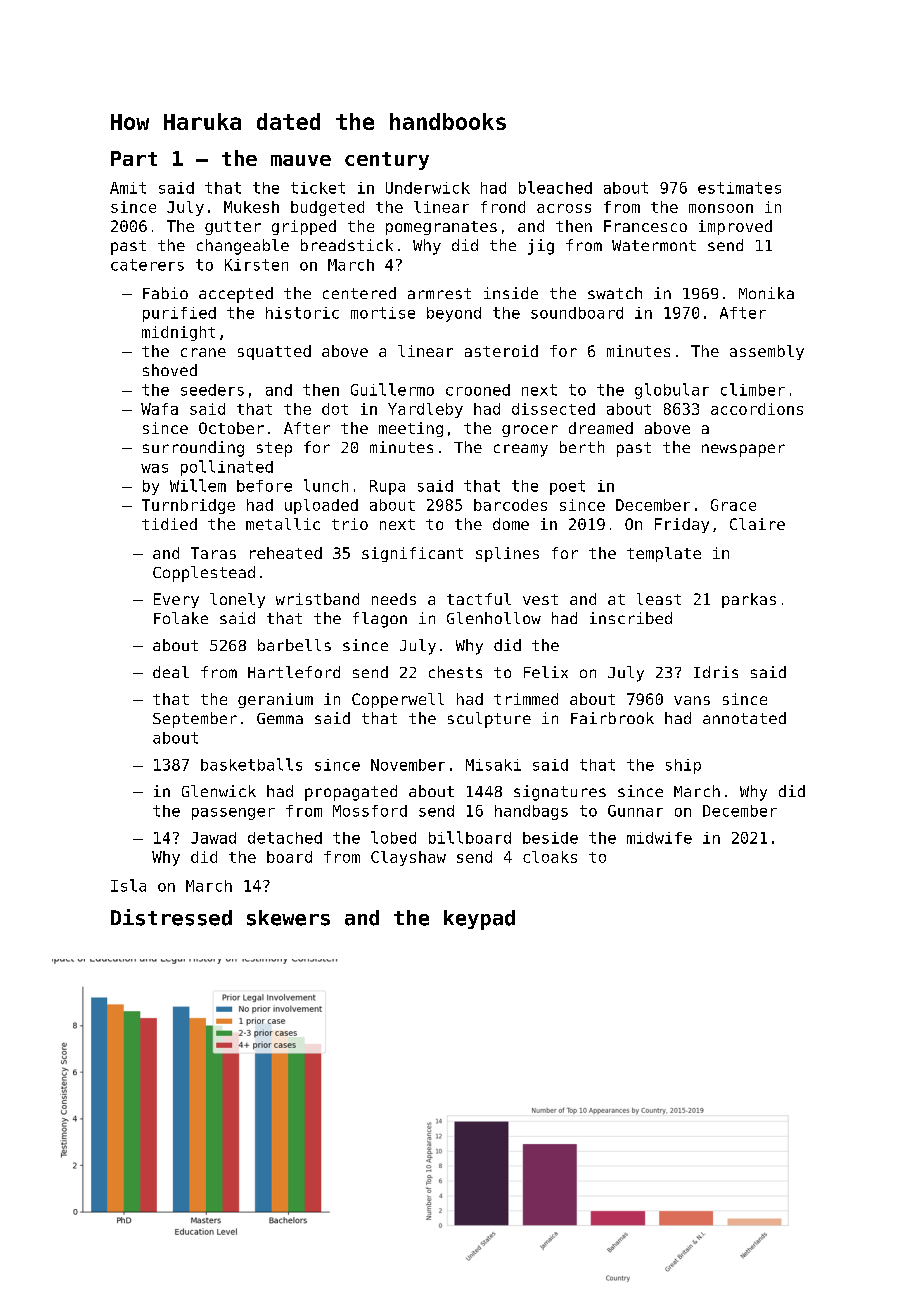 The width and height of the screenshot is (924, 1314). Describe the element at coordinates (441, 228) in the screenshot. I see `pomegranates` at that location.
